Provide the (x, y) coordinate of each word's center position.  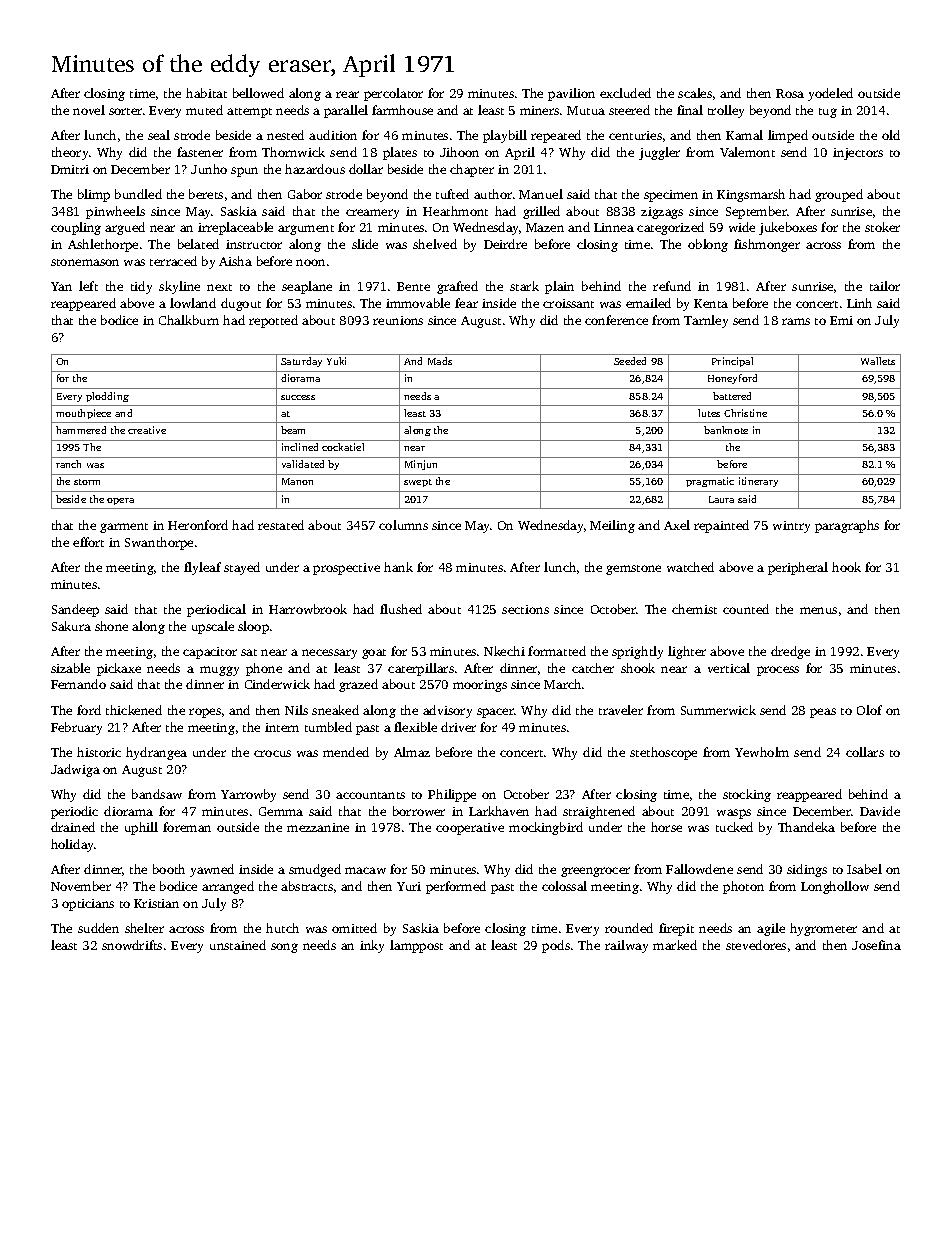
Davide (880, 811)
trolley (726, 111)
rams (796, 321)
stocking (747, 795)
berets (206, 194)
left (88, 286)
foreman (187, 827)
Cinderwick (277, 684)
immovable (418, 303)
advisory (447, 711)
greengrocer (595, 872)
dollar (366, 169)
